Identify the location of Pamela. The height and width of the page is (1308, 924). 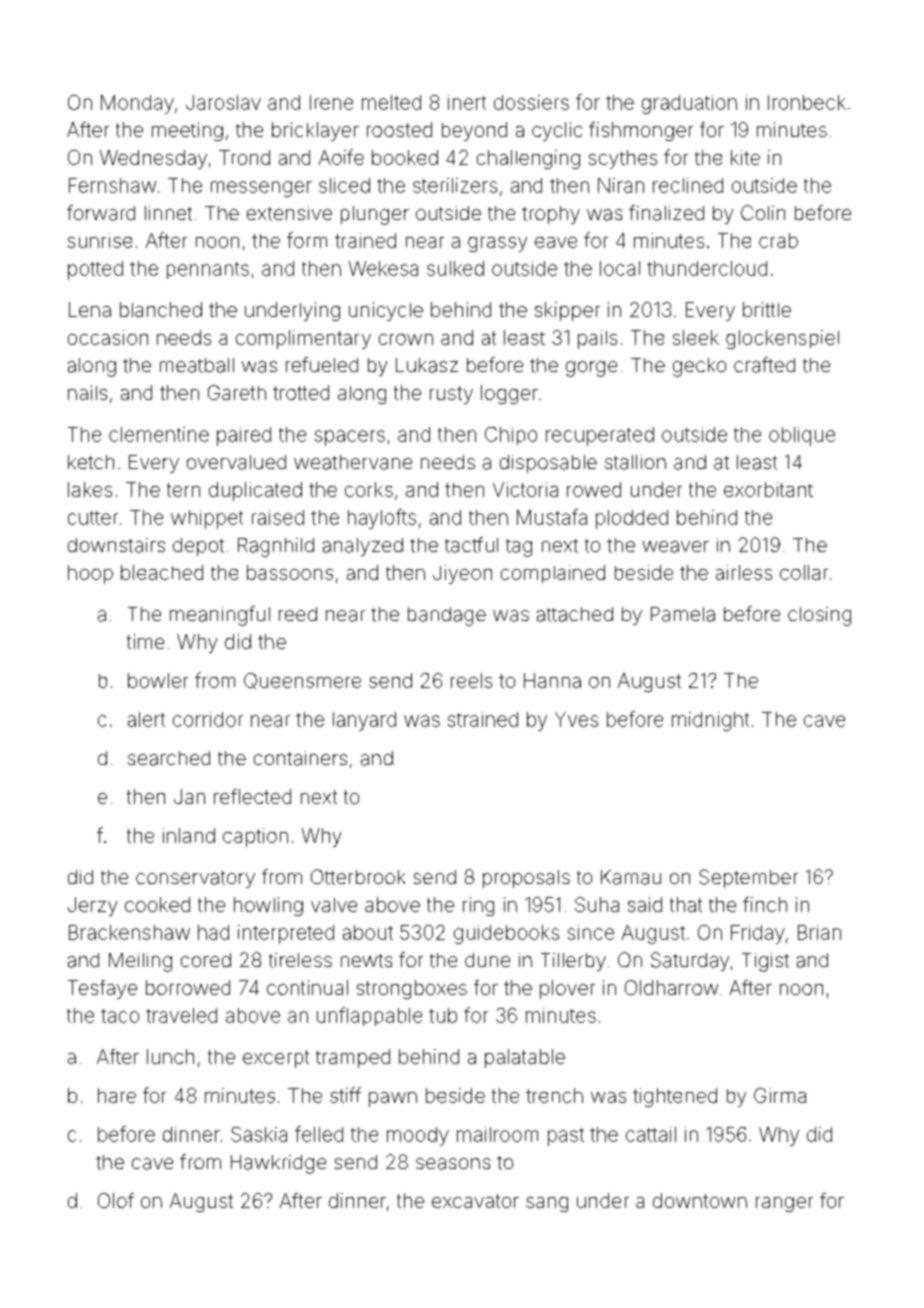
(683, 614).
